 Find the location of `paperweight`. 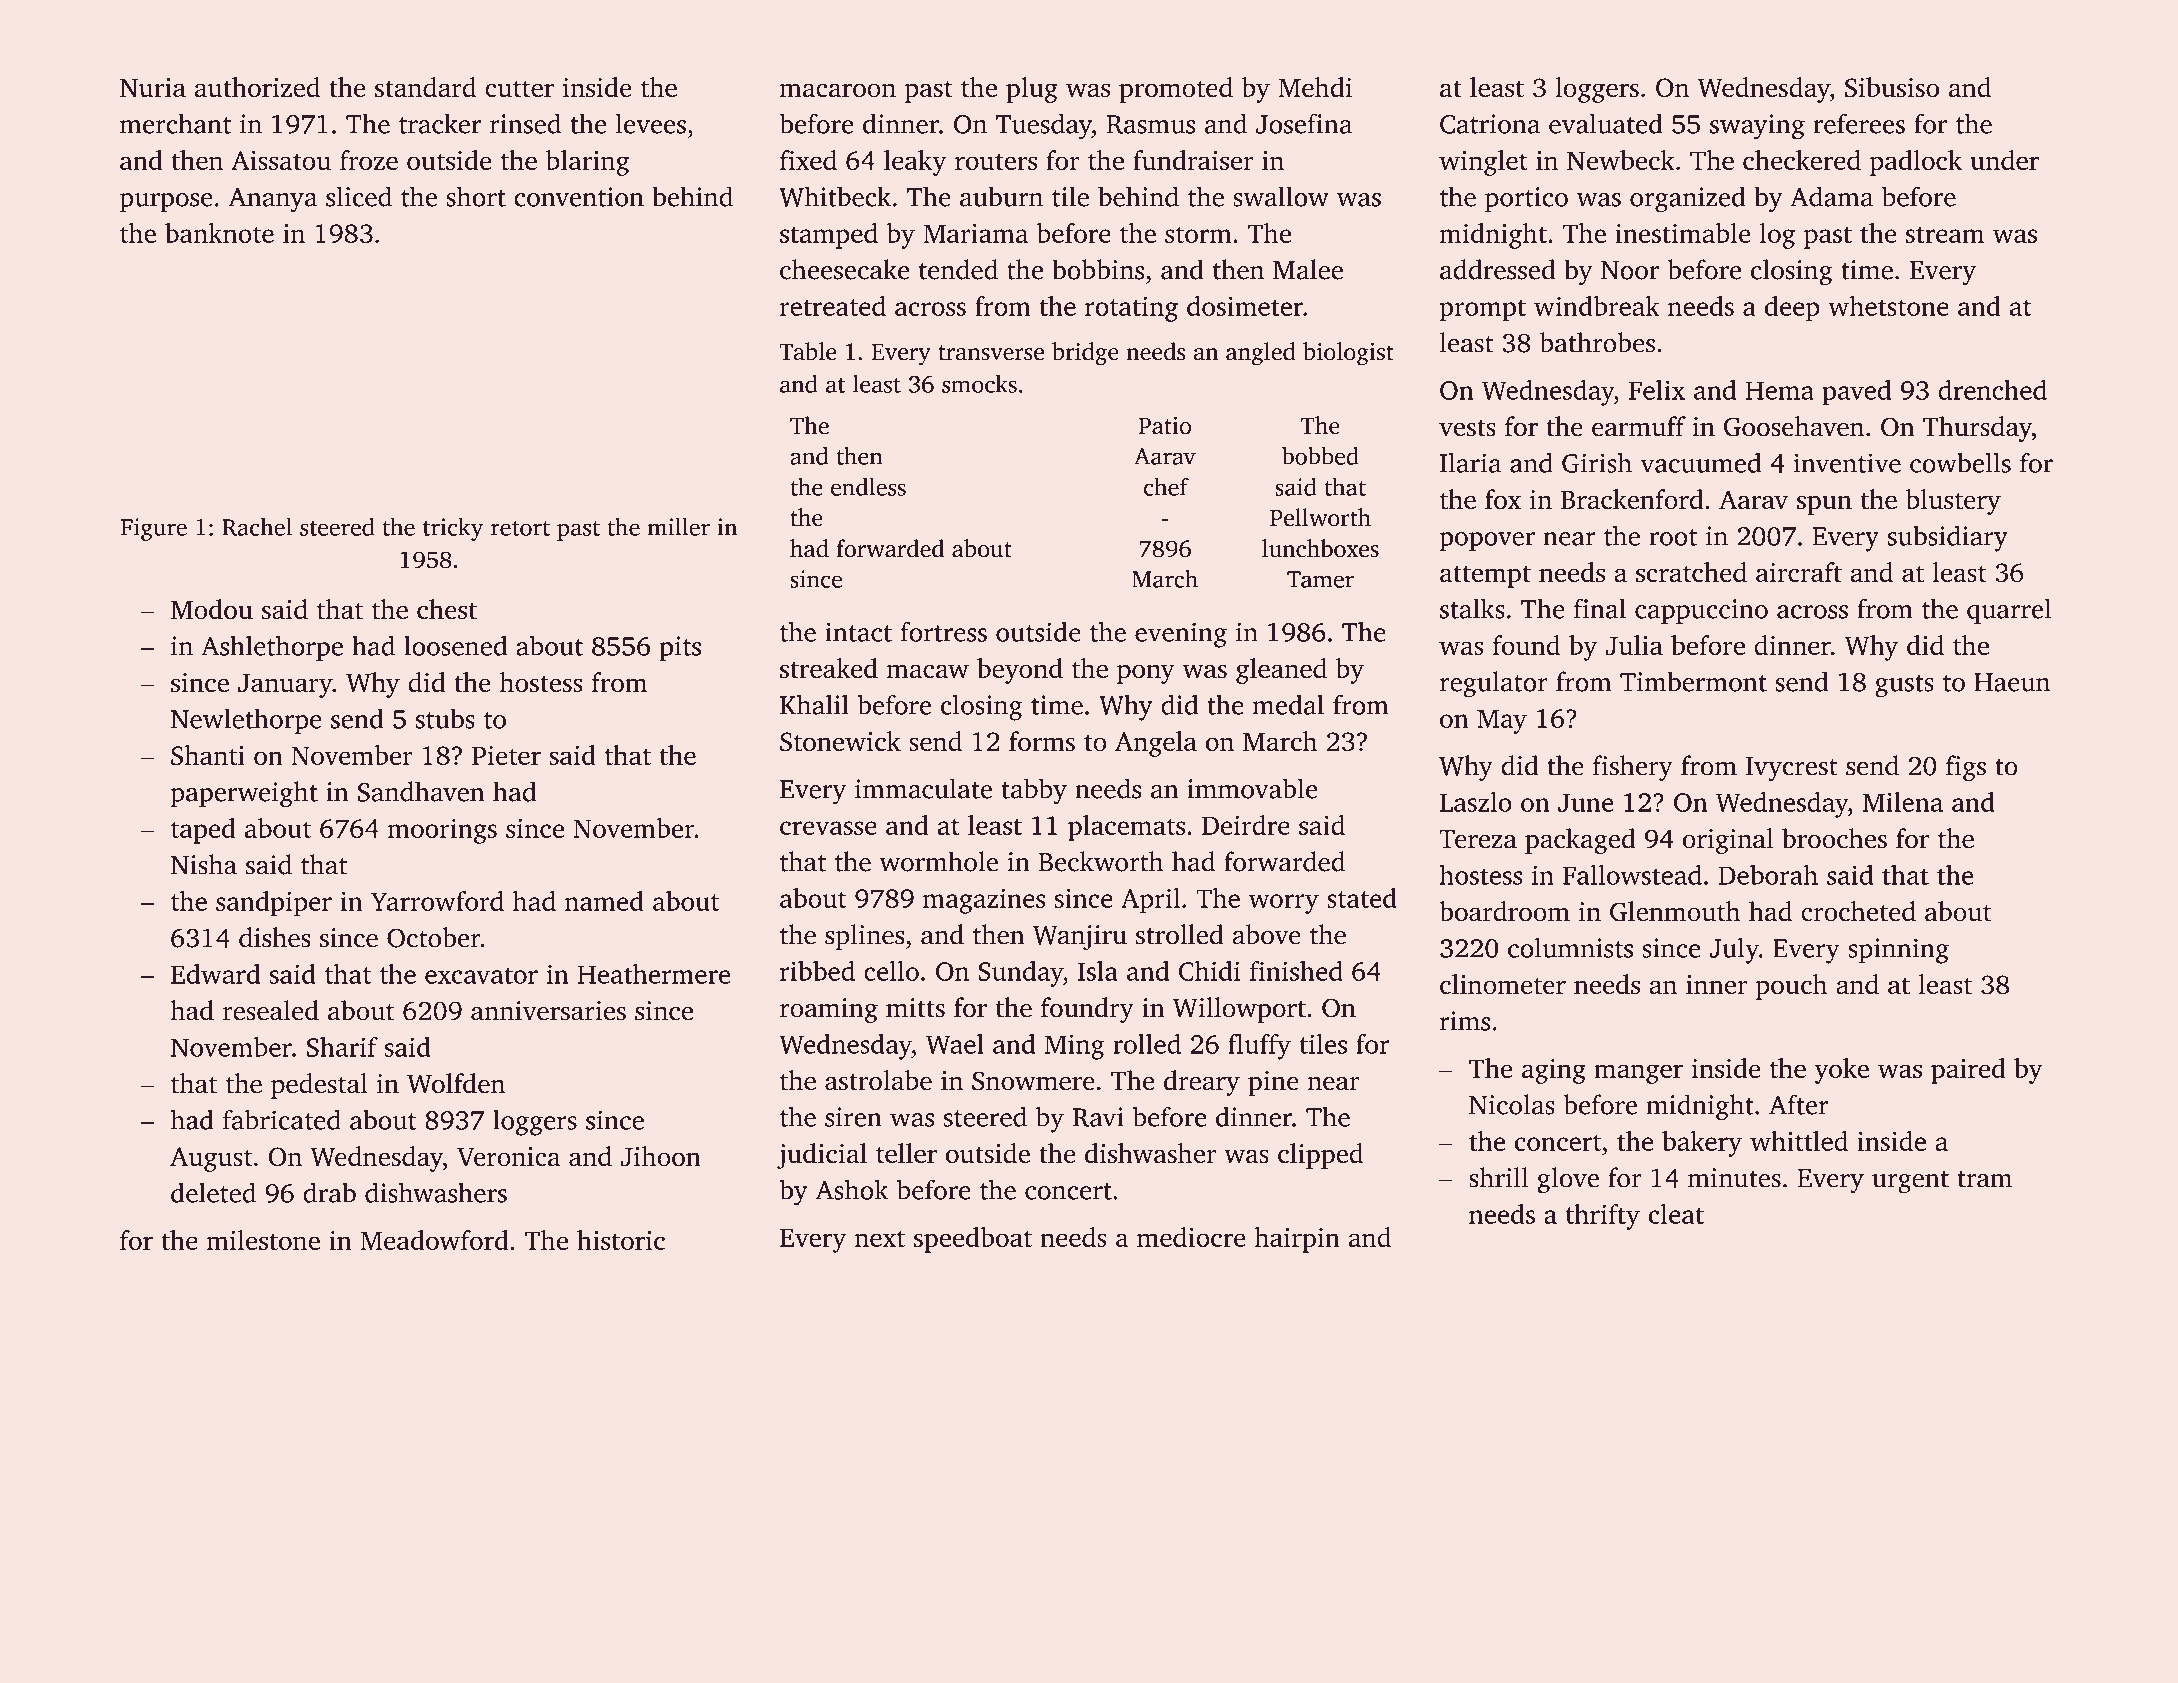

paperweight is located at coordinates (244, 794).
